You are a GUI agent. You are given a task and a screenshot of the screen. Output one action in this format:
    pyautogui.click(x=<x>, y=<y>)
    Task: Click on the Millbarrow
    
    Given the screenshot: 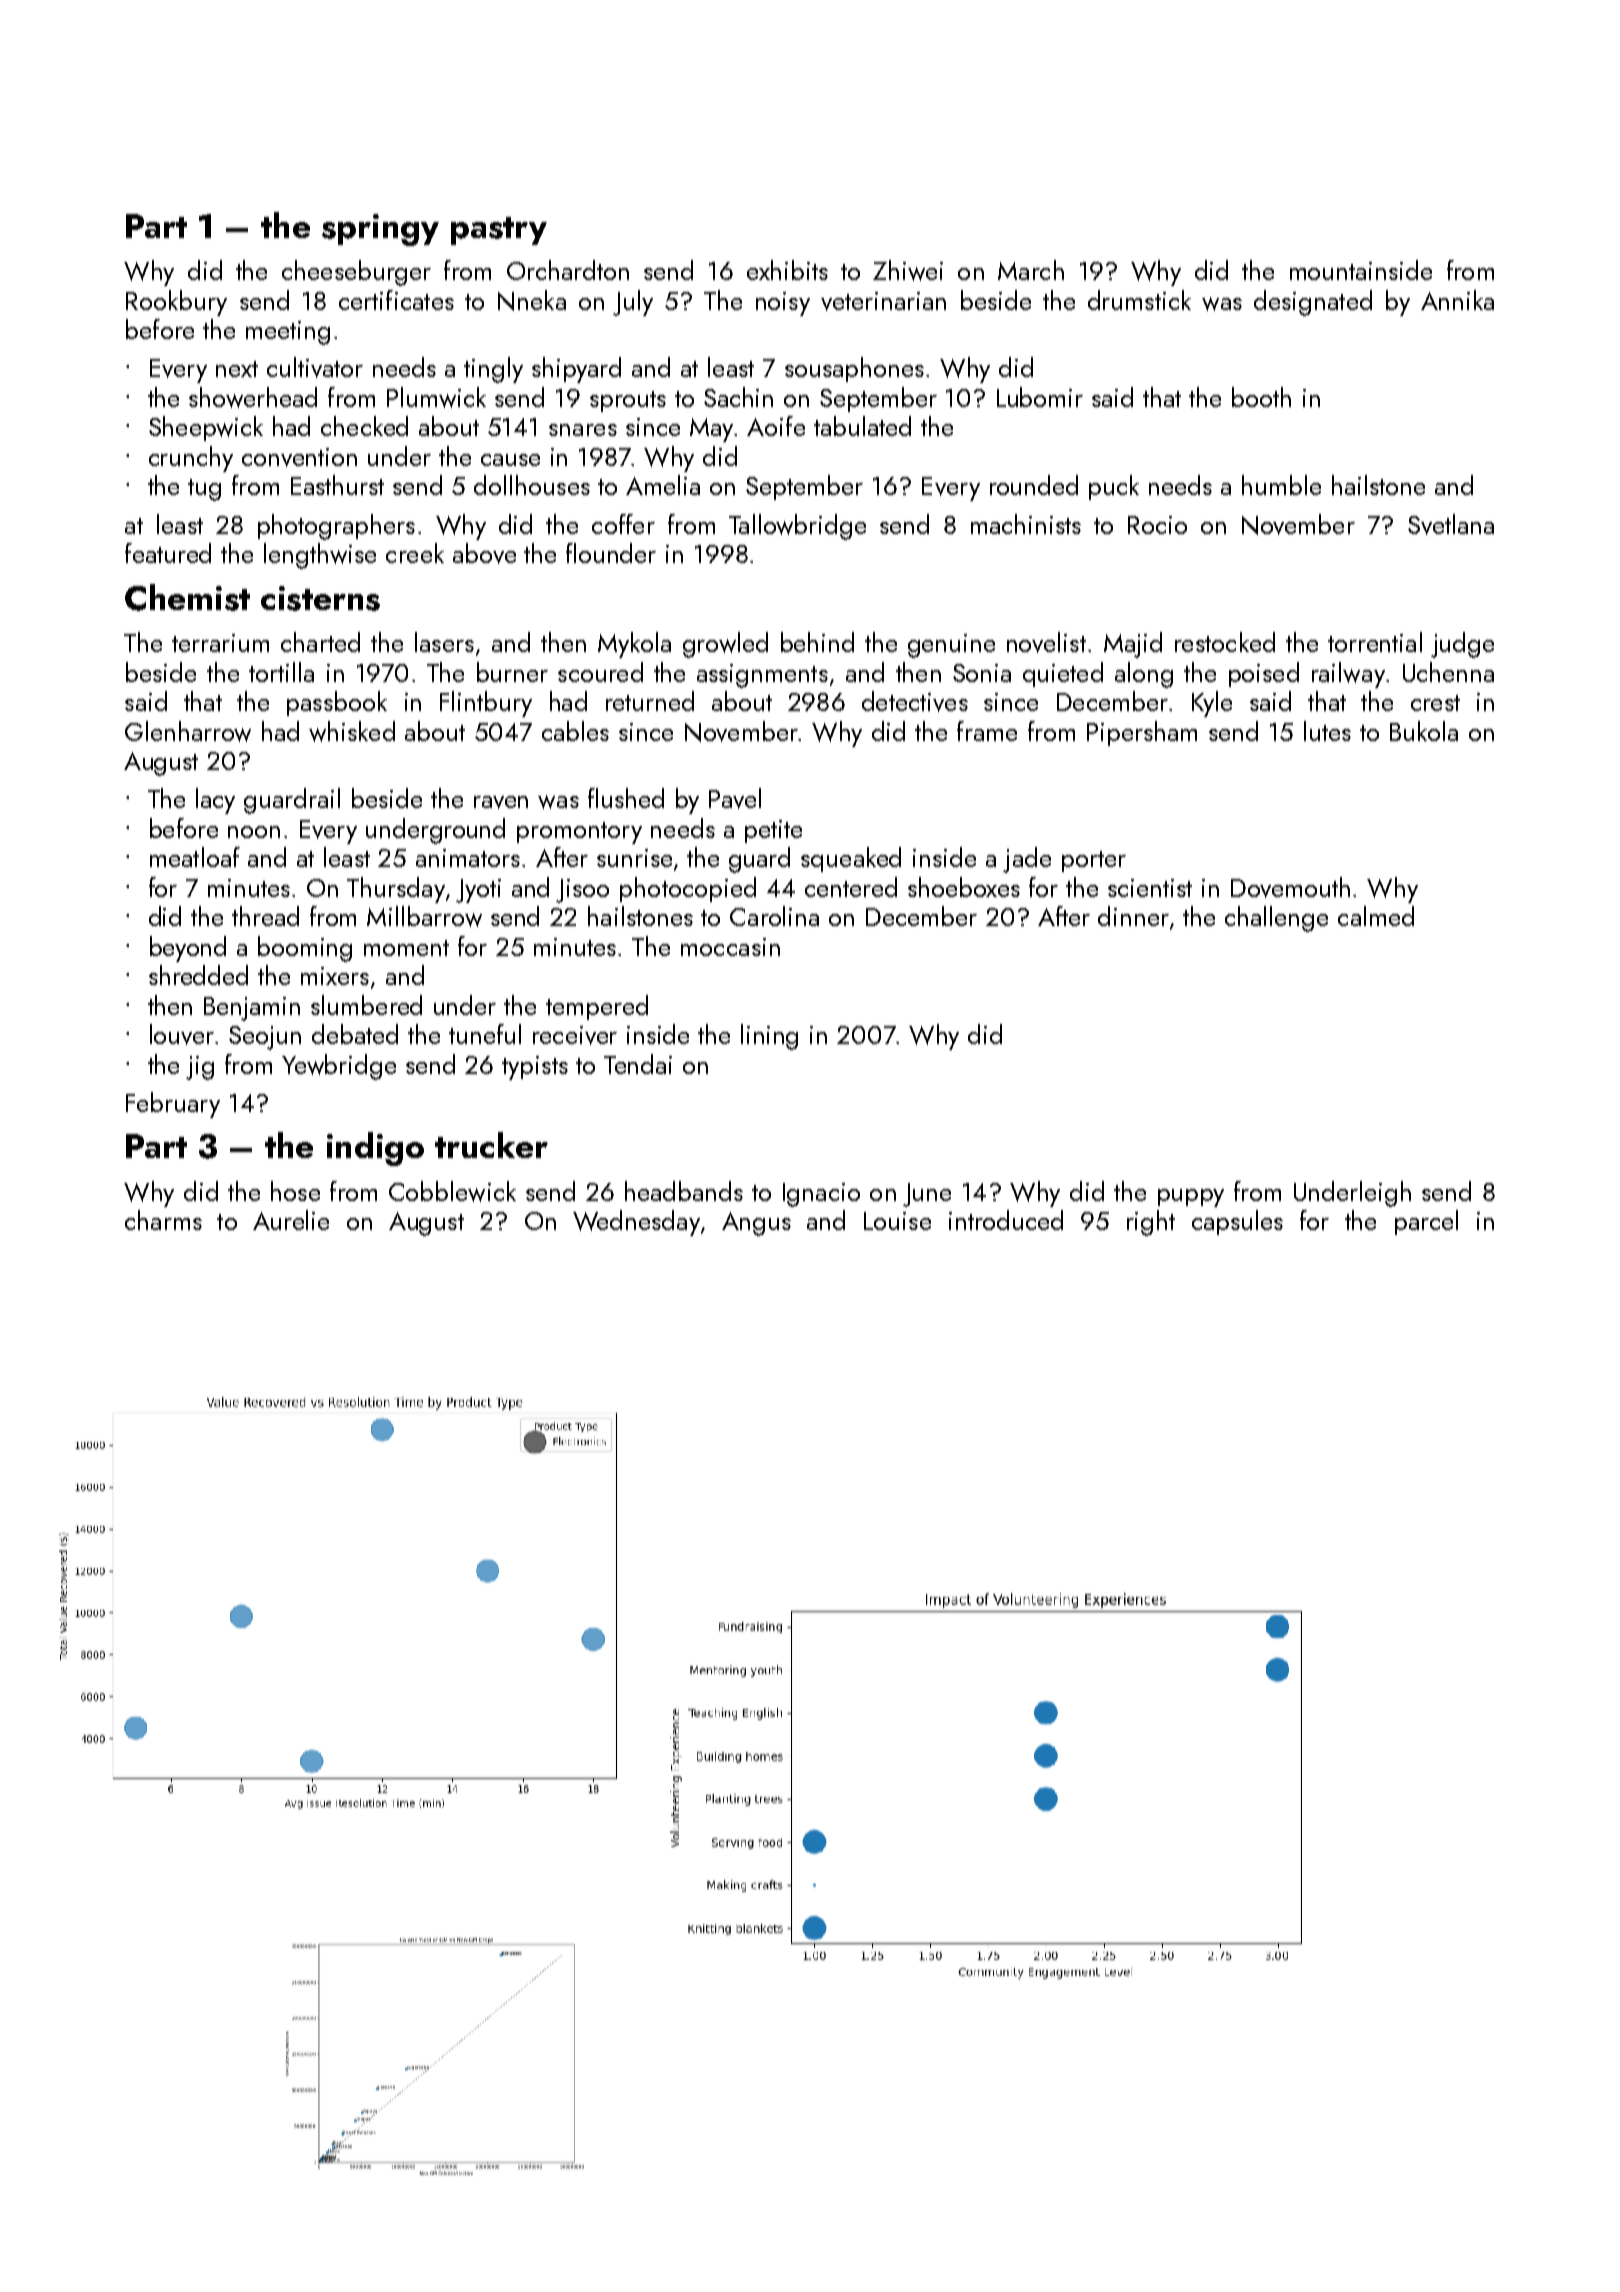 What is the action you would take?
    pyautogui.click(x=424, y=916)
